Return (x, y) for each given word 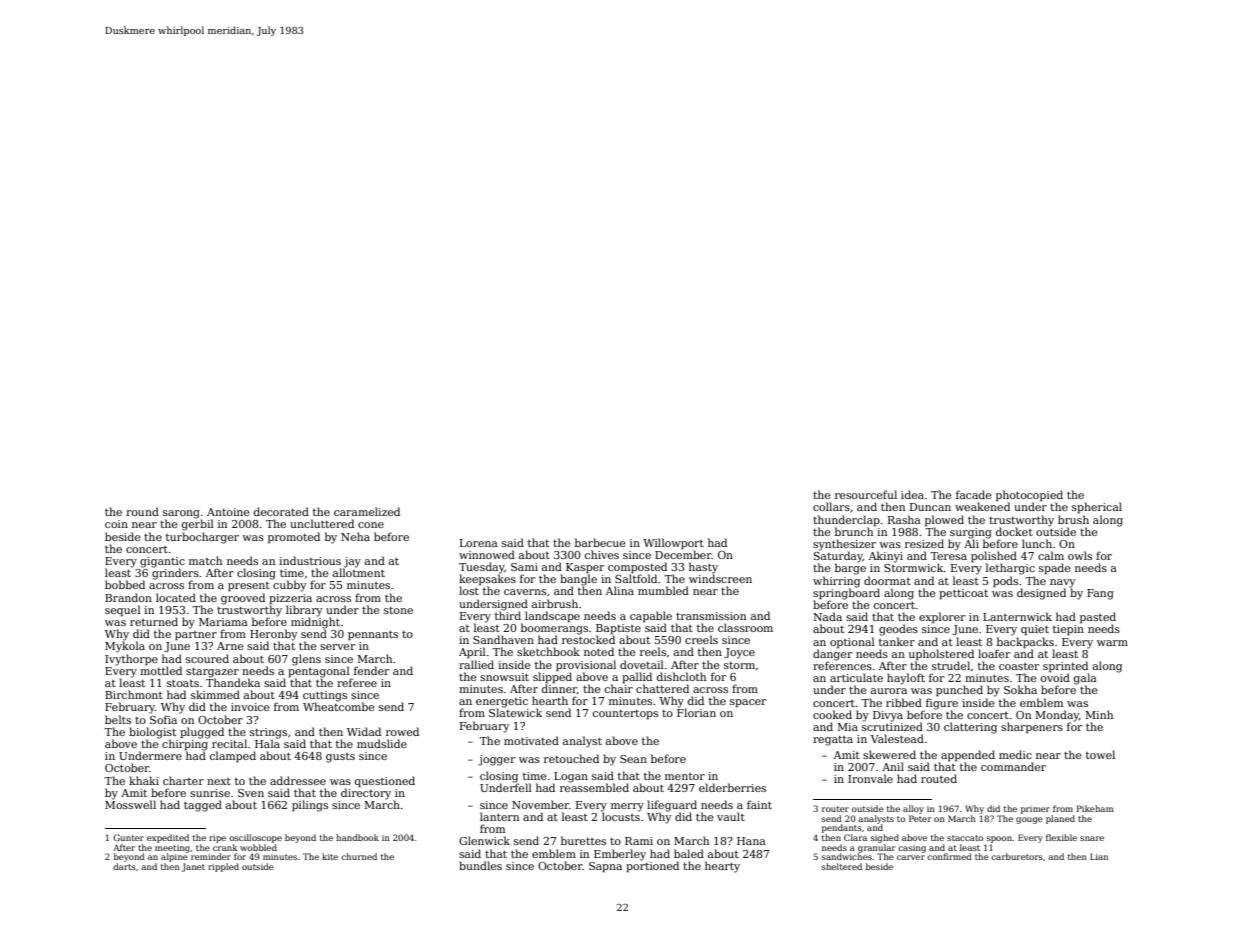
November (540, 804)
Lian (1099, 856)
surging (971, 533)
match (205, 560)
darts (124, 866)
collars (831, 506)
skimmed (215, 694)
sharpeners (1032, 727)
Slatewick (515, 712)
